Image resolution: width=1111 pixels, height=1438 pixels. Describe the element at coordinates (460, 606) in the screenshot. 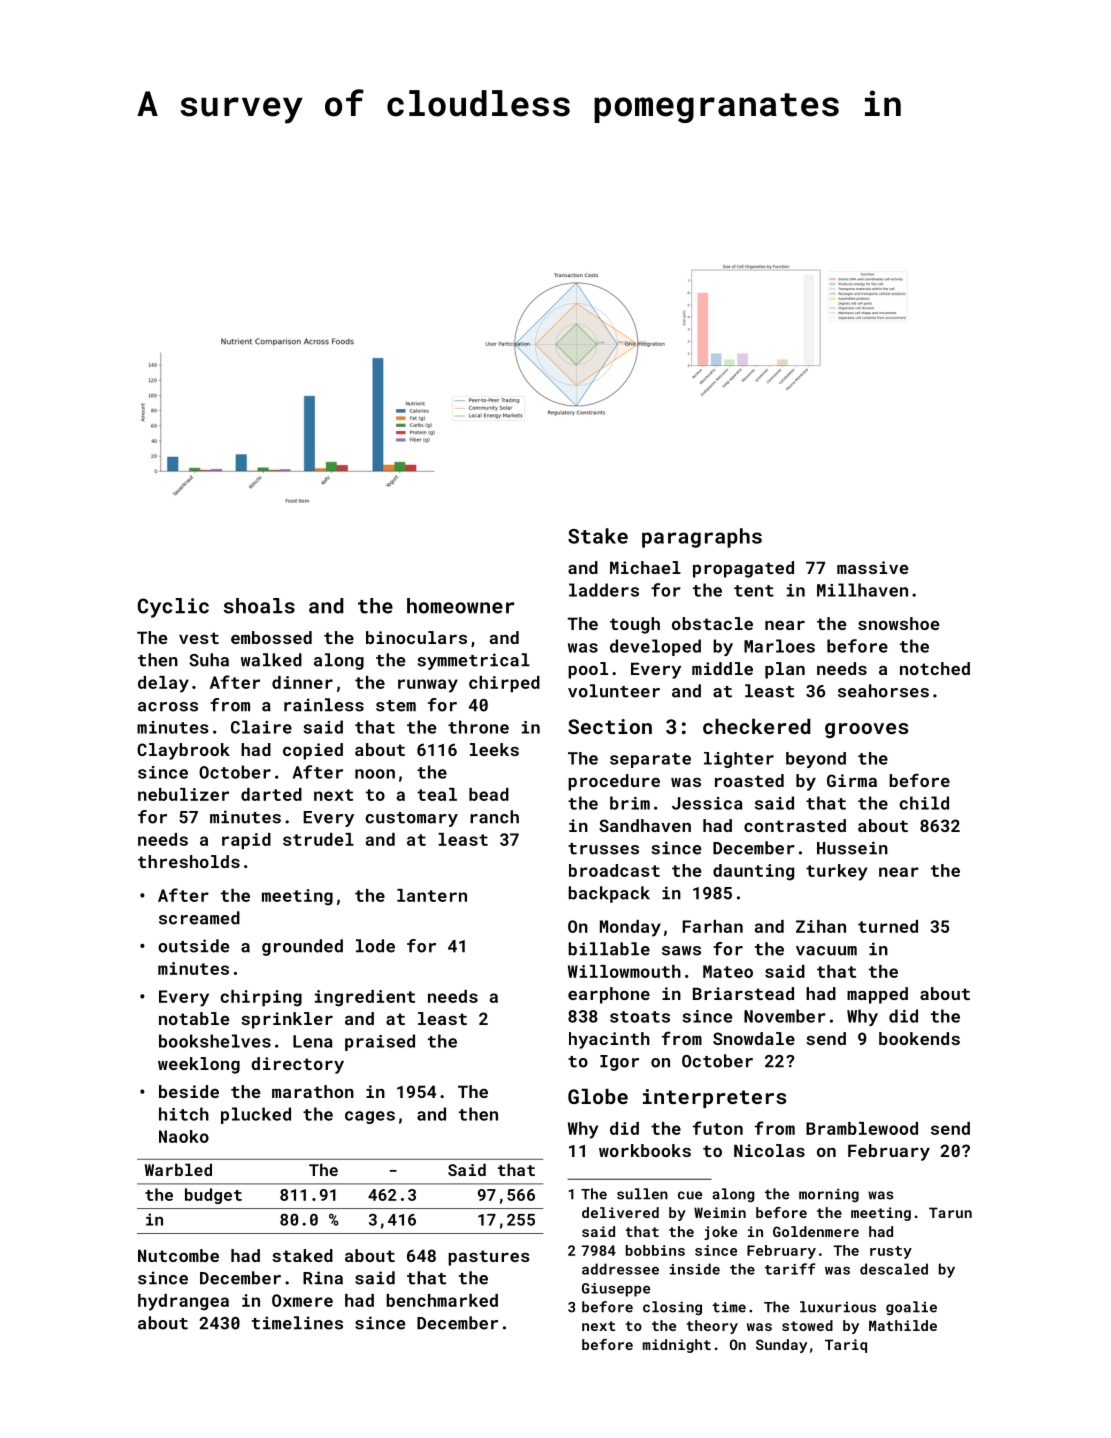

I see `homeowner` at that location.
